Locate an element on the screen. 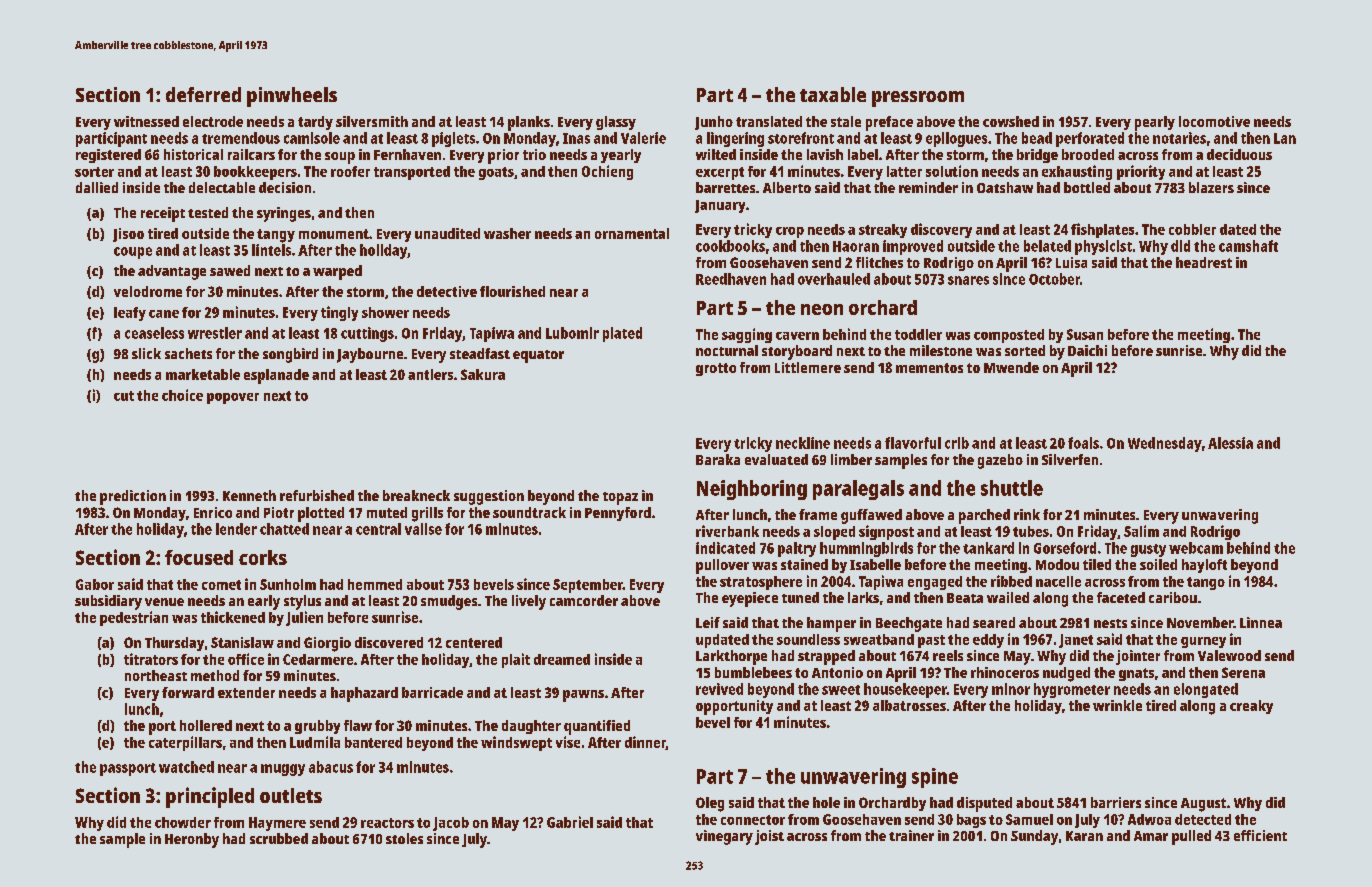 This screenshot has height=887, width=1372. overhauled is located at coordinates (834, 279).
